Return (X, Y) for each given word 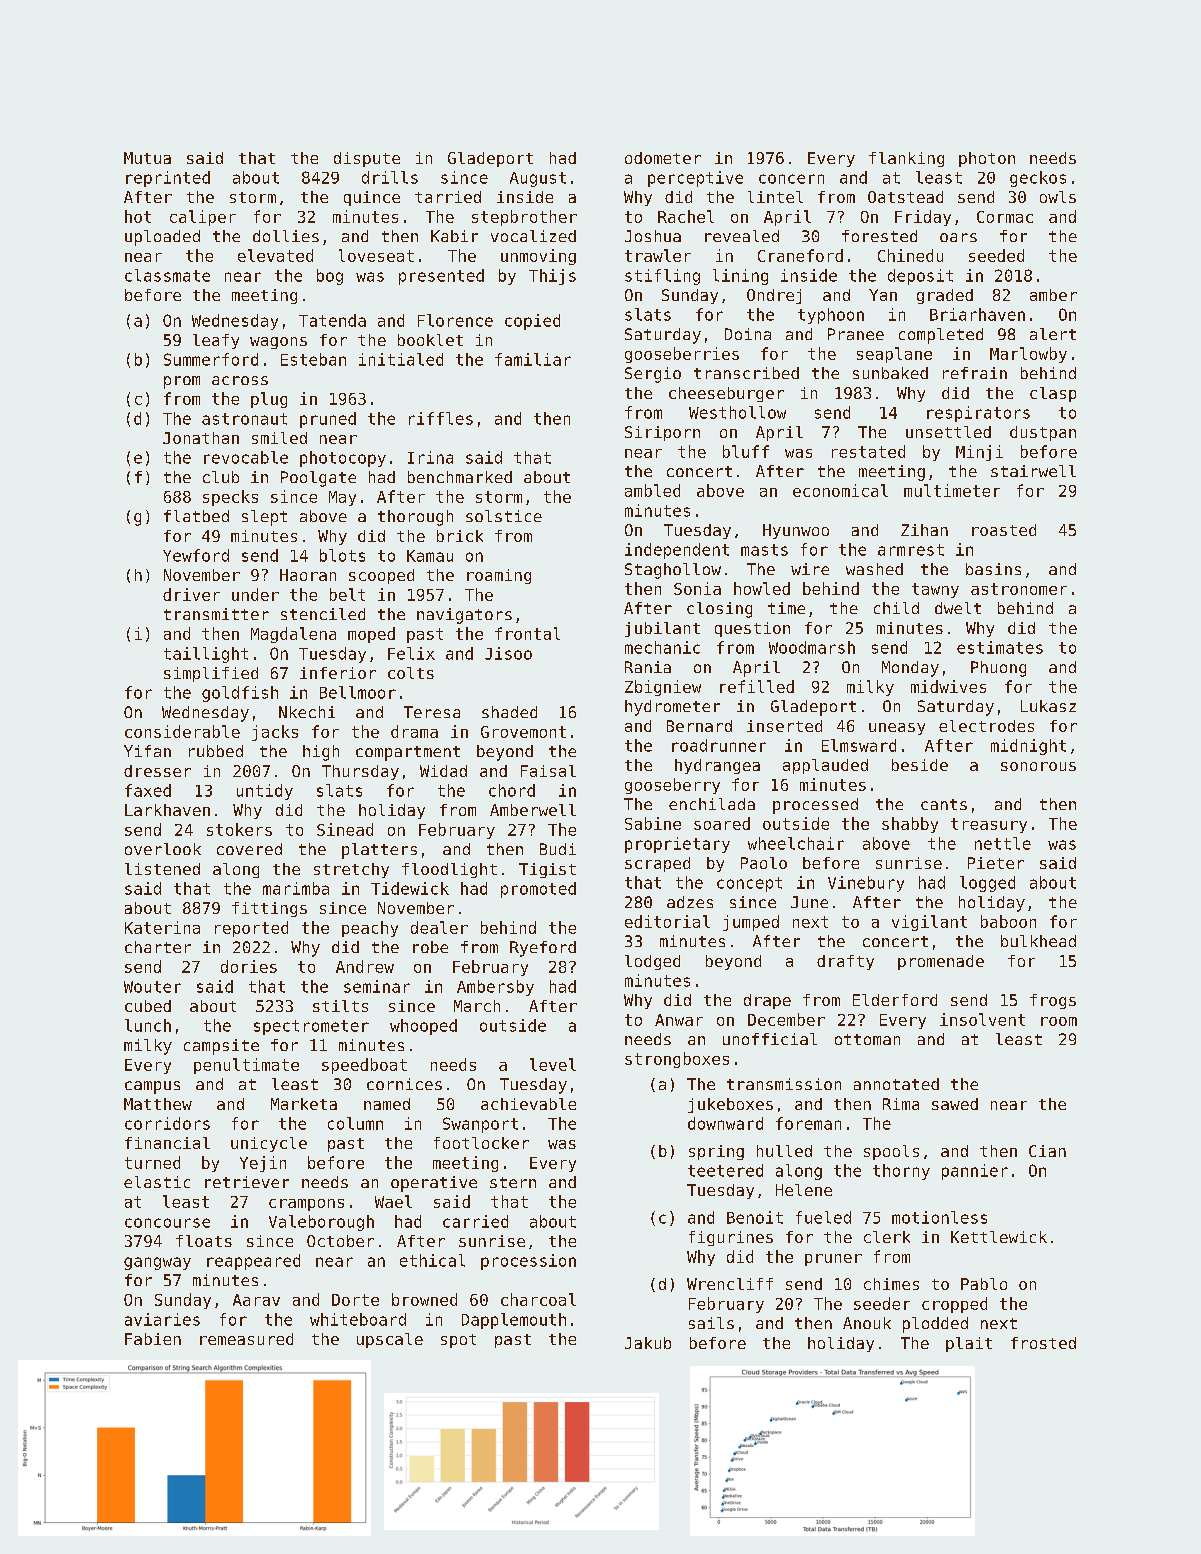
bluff (746, 451)
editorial (667, 921)
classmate (167, 275)
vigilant (929, 923)
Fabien (153, 1339)
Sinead (345, 829)
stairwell (1033, 471)
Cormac (1005, 217)
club (221, 477)
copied (532, 322)
